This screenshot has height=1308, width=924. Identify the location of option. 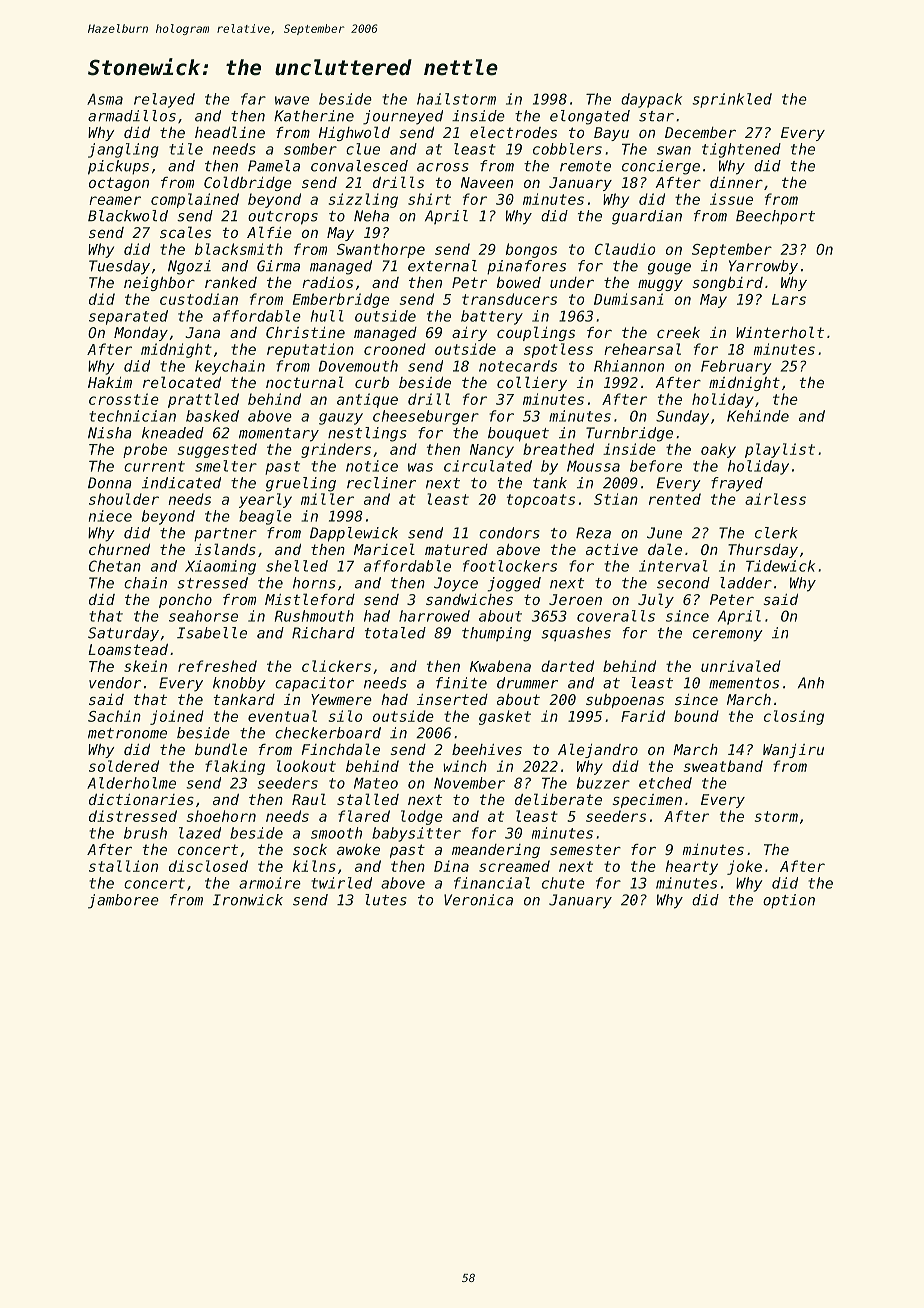
(789, 901).
